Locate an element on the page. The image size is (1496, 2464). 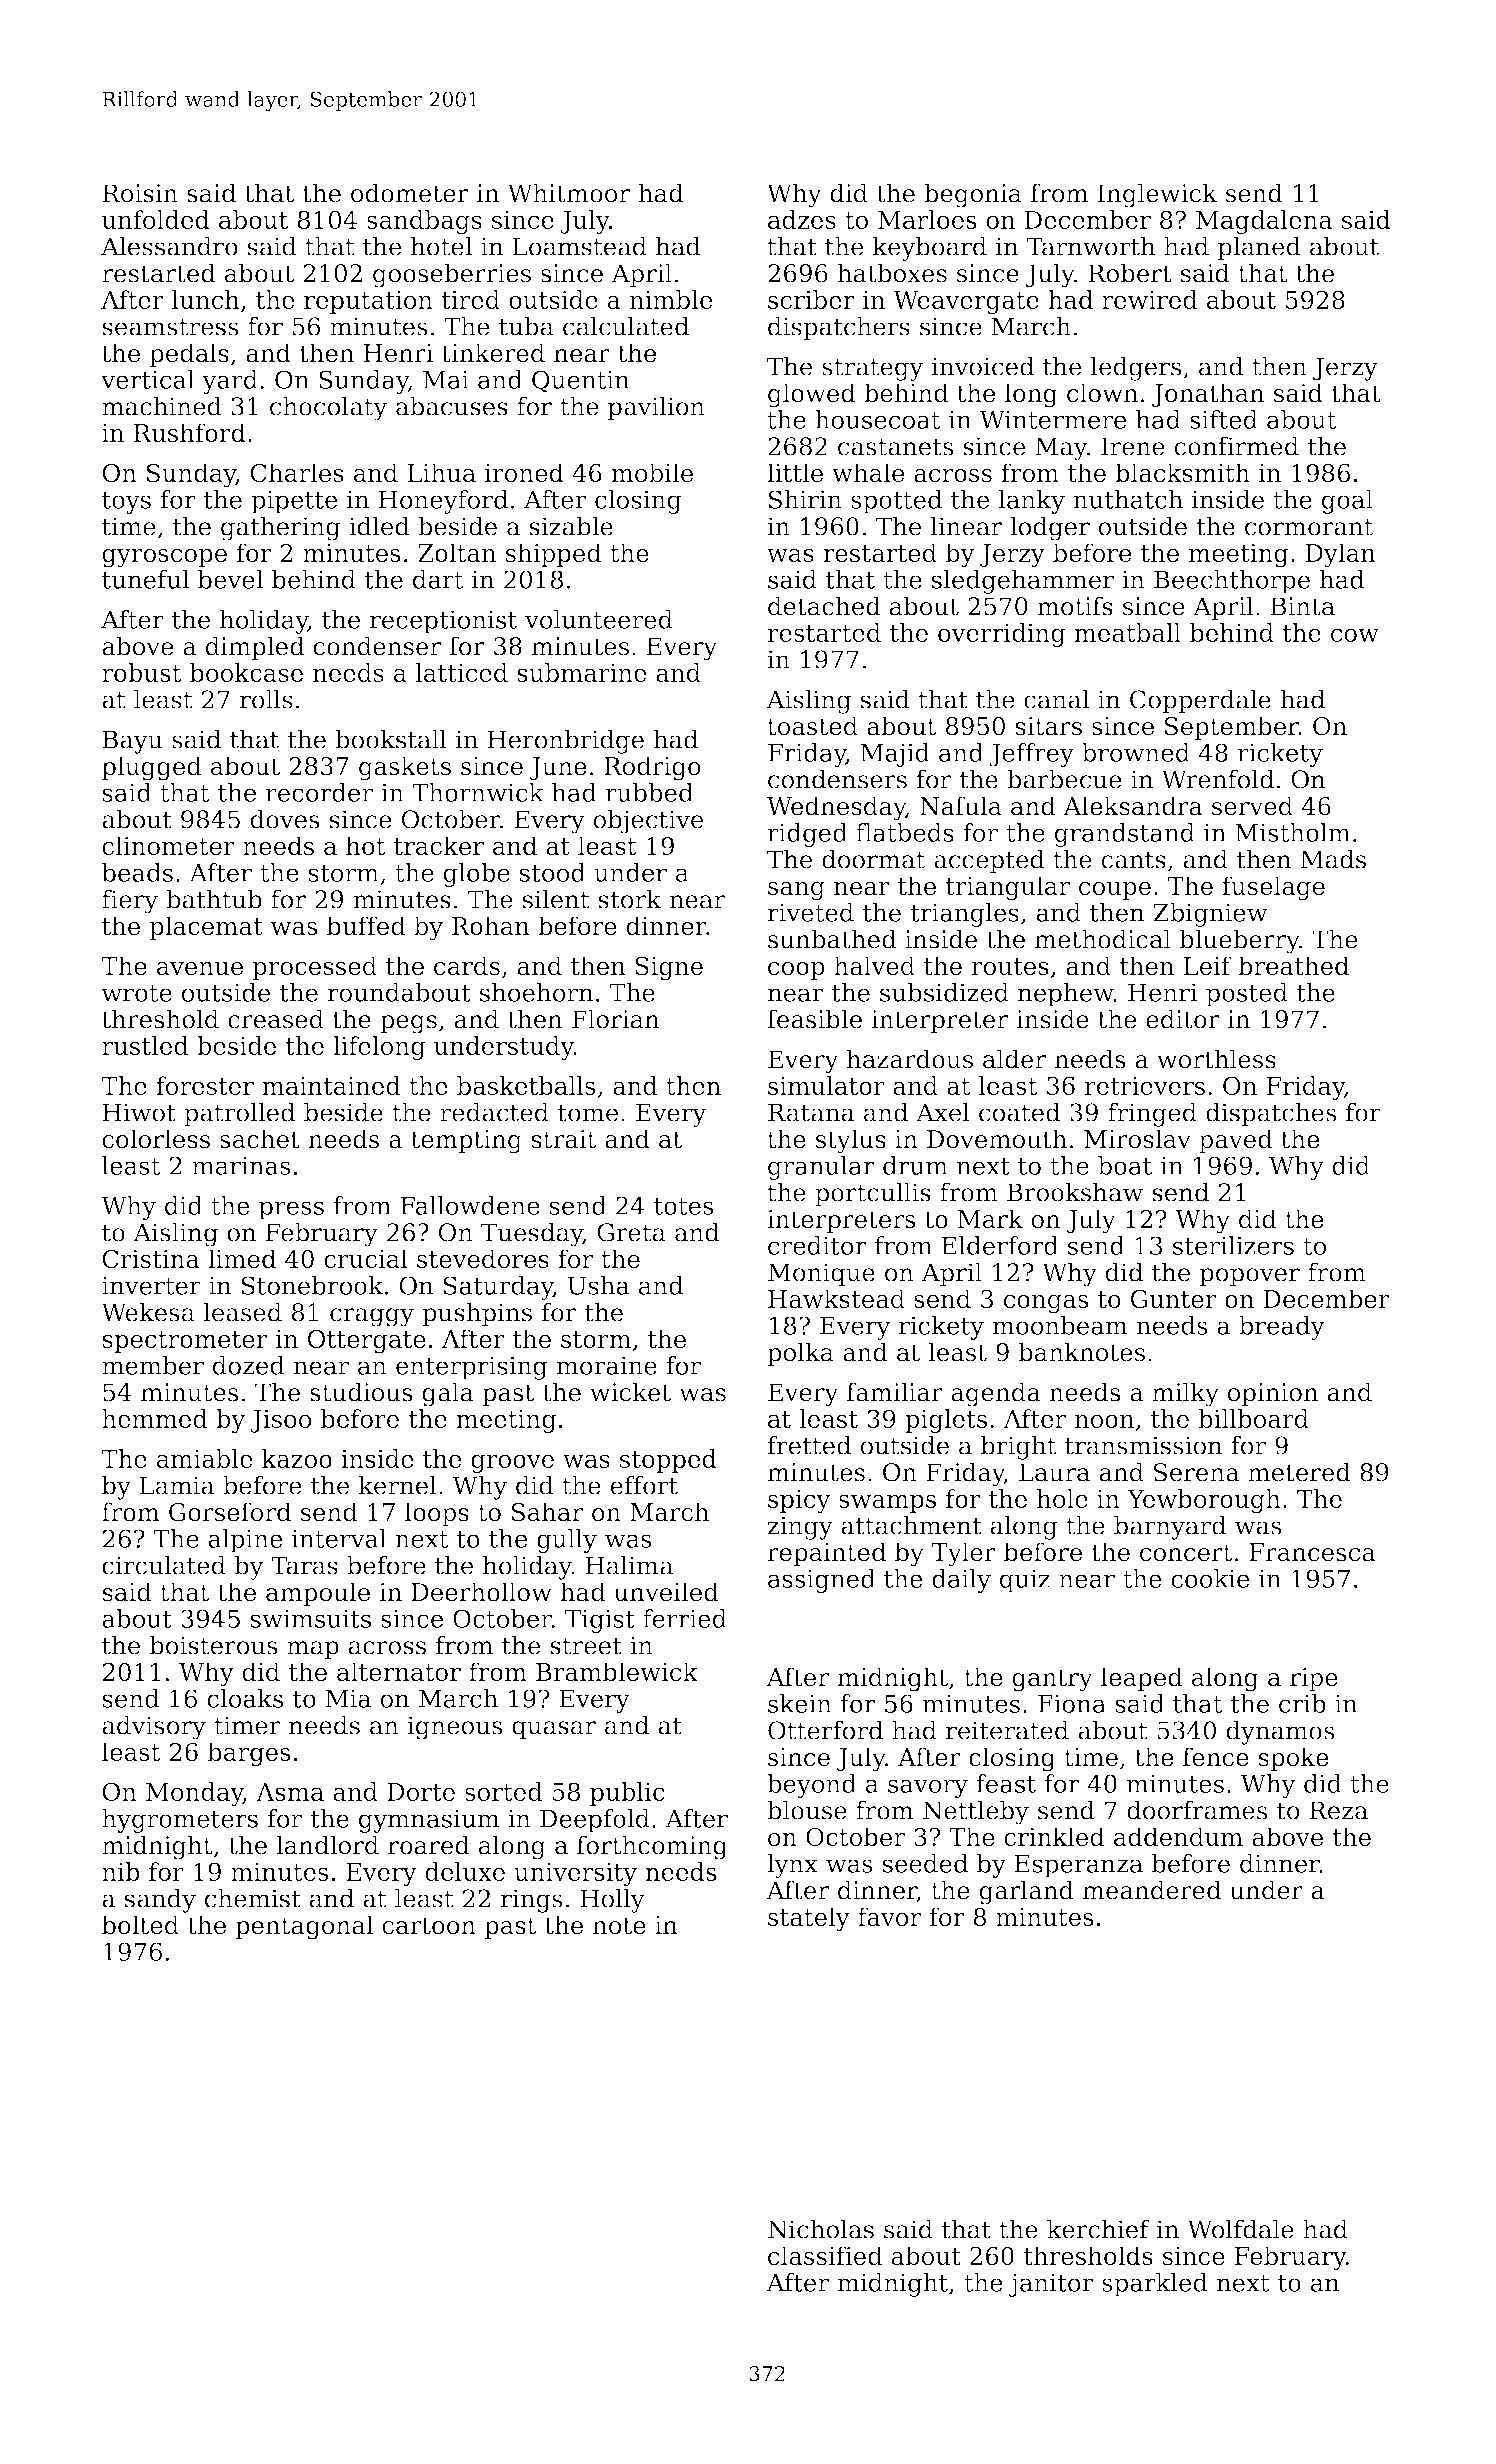
fuselage is located at coordinates (1273, 888).
